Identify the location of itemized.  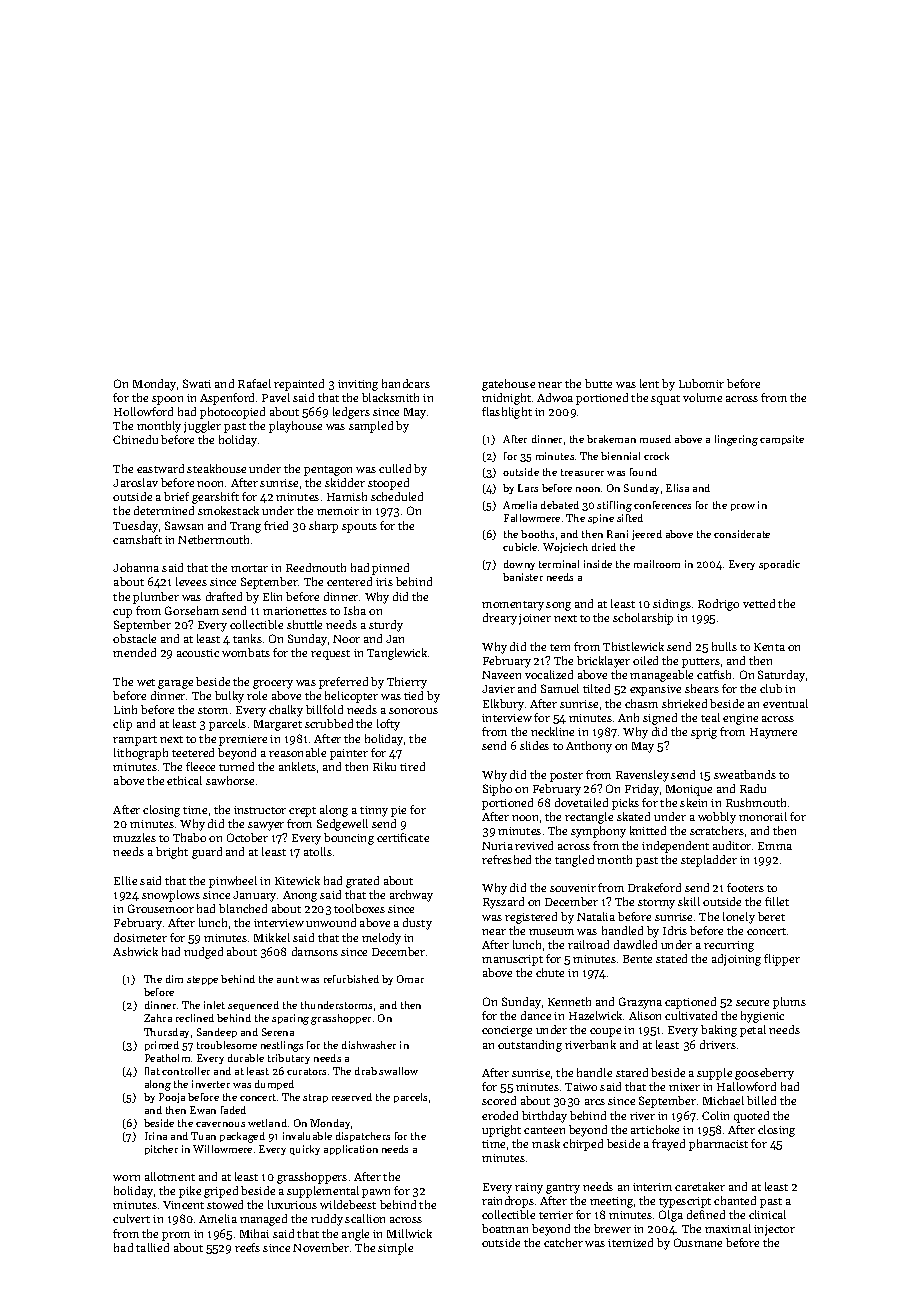
(630, 1242).
